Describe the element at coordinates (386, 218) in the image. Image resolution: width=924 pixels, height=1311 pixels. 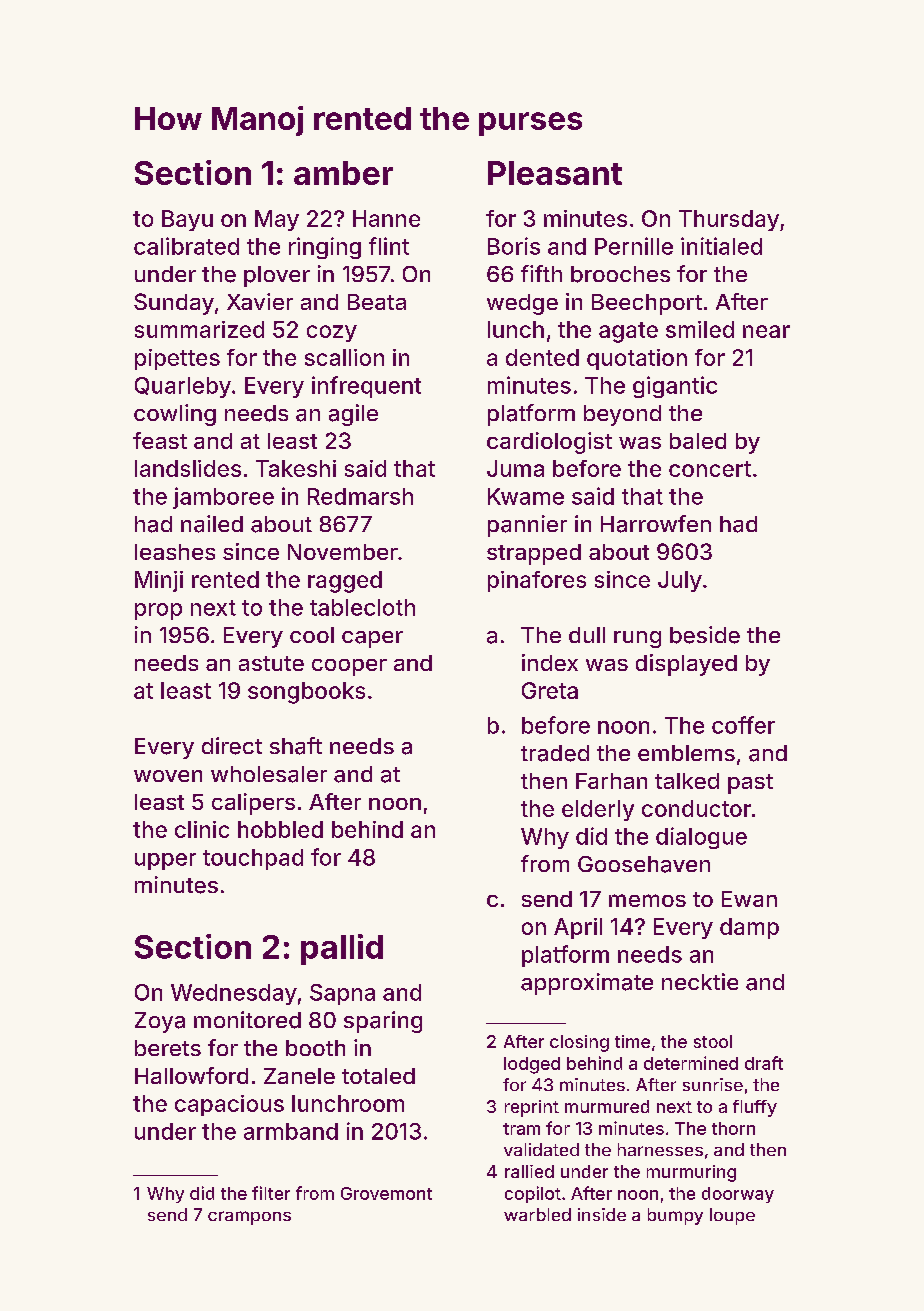
I see `Hanne` at that location.
